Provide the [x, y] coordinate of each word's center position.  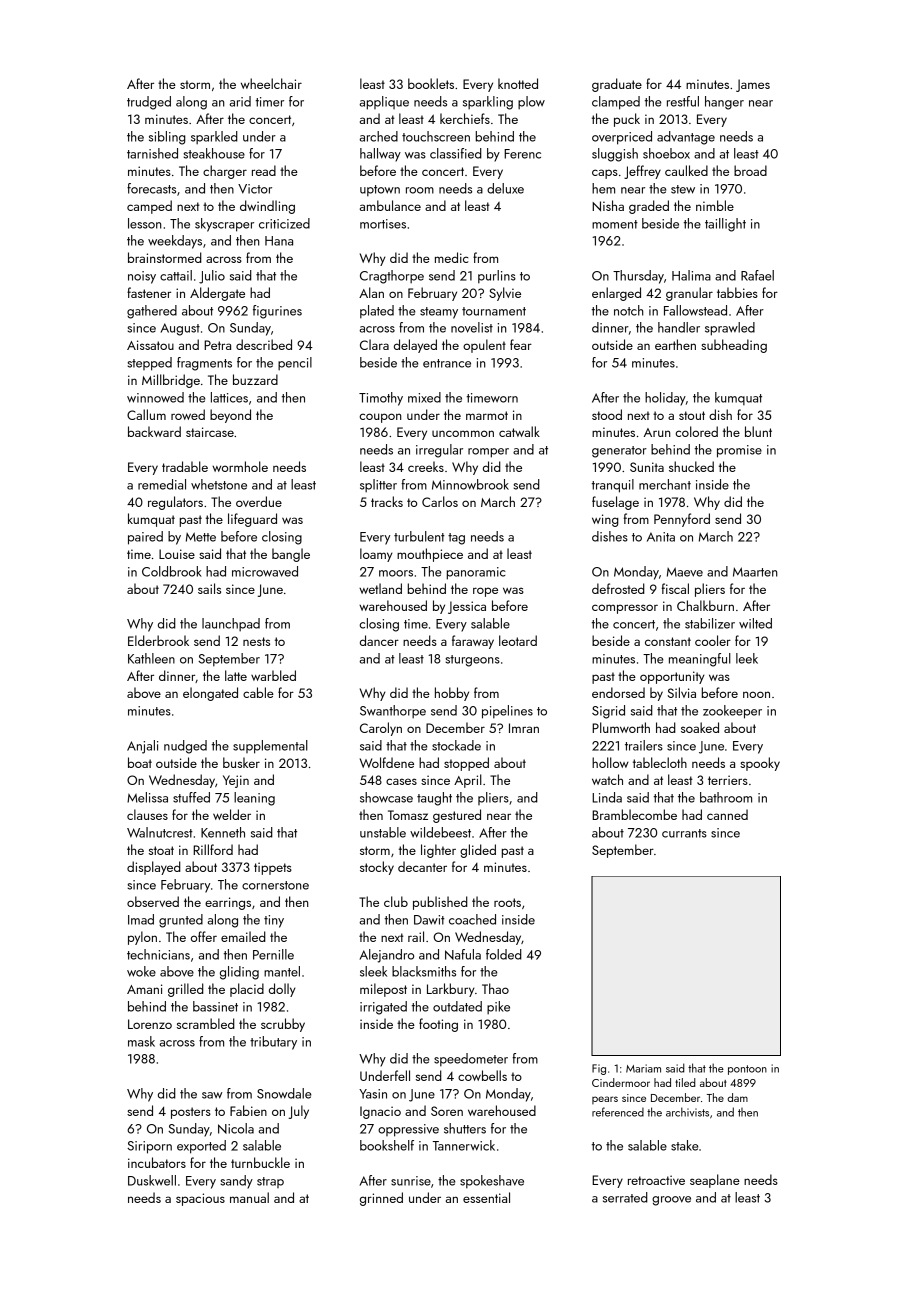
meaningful [700, 660]
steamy [439, 313]
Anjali [142, 747]
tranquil [613, 486]
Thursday [638, 277]
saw [212, 1095]
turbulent [419, 536]
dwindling [267, 207]
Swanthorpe [393, 711]
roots [507, 902]
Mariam [643, 1068]
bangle [291, 555]
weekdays [175, 242]
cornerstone [275, 885]
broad [750, 170]
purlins [497, 277]
